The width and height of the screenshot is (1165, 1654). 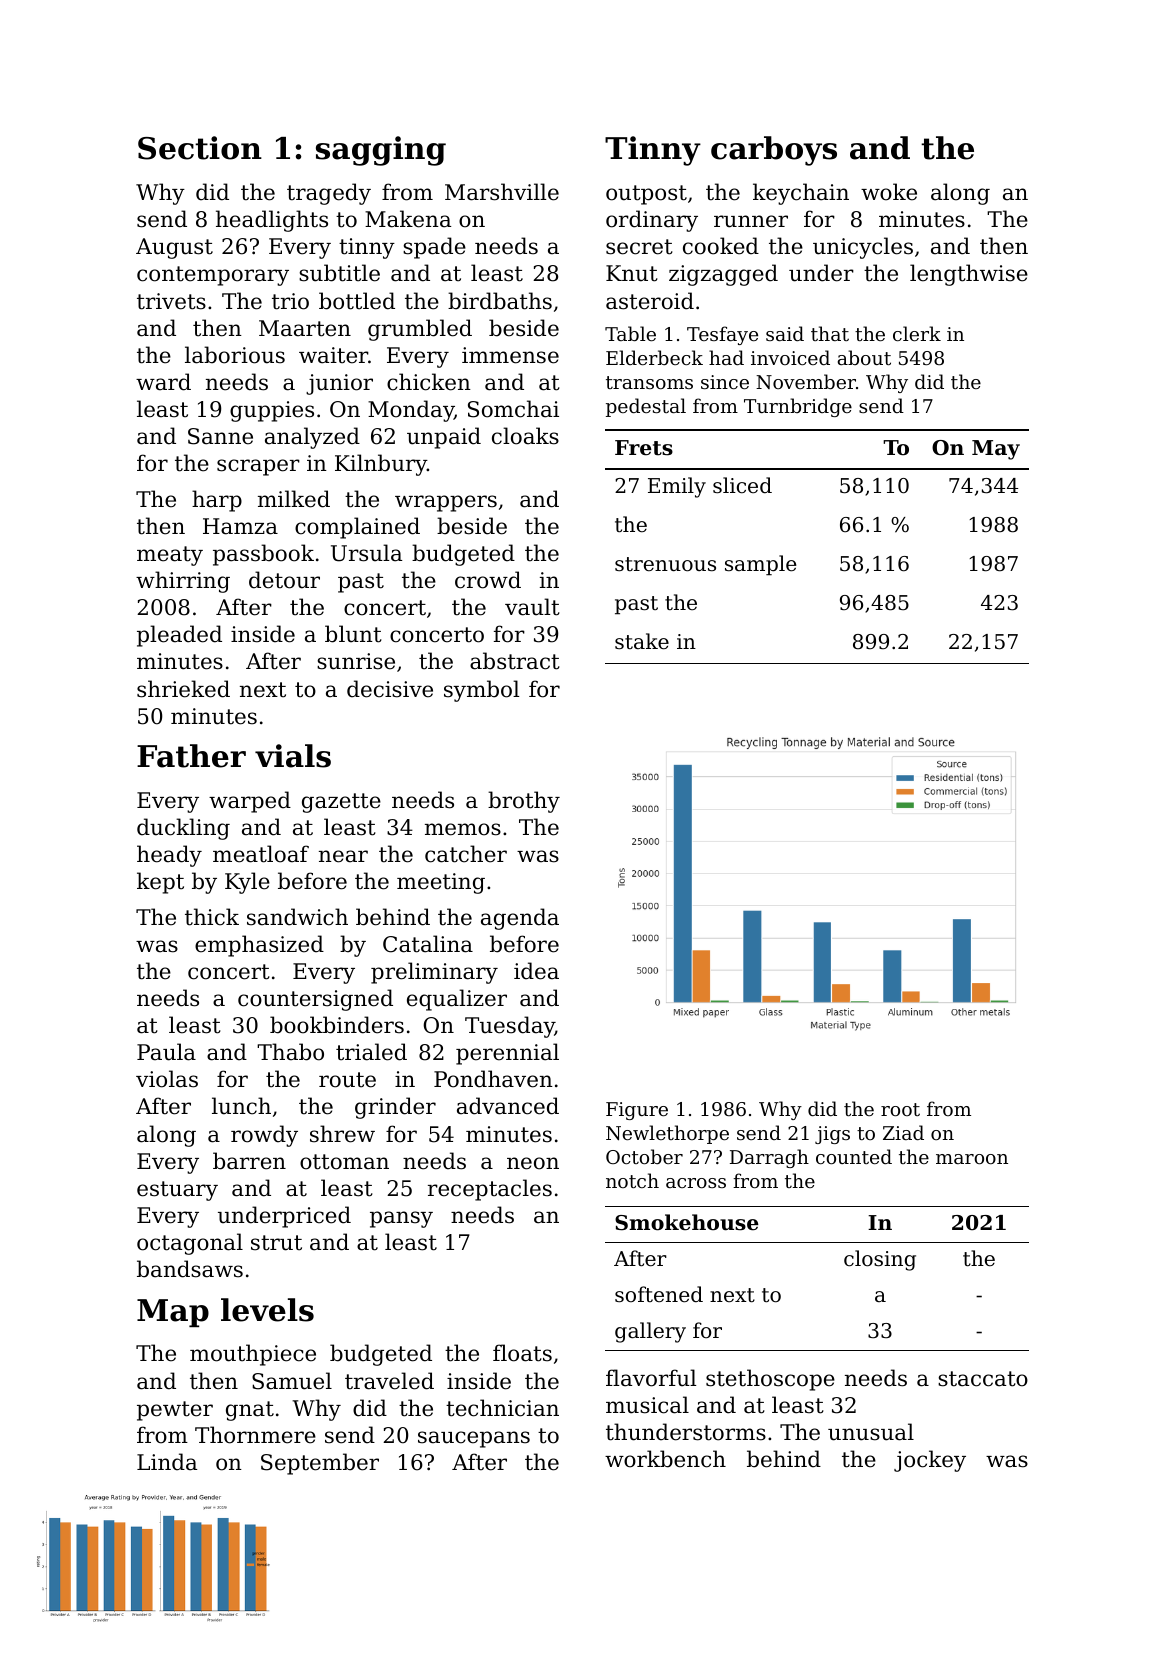 What do you see at coordinates (917, 333) in the screenshot?
I see `clerk` at bounding box center [917, 333].
